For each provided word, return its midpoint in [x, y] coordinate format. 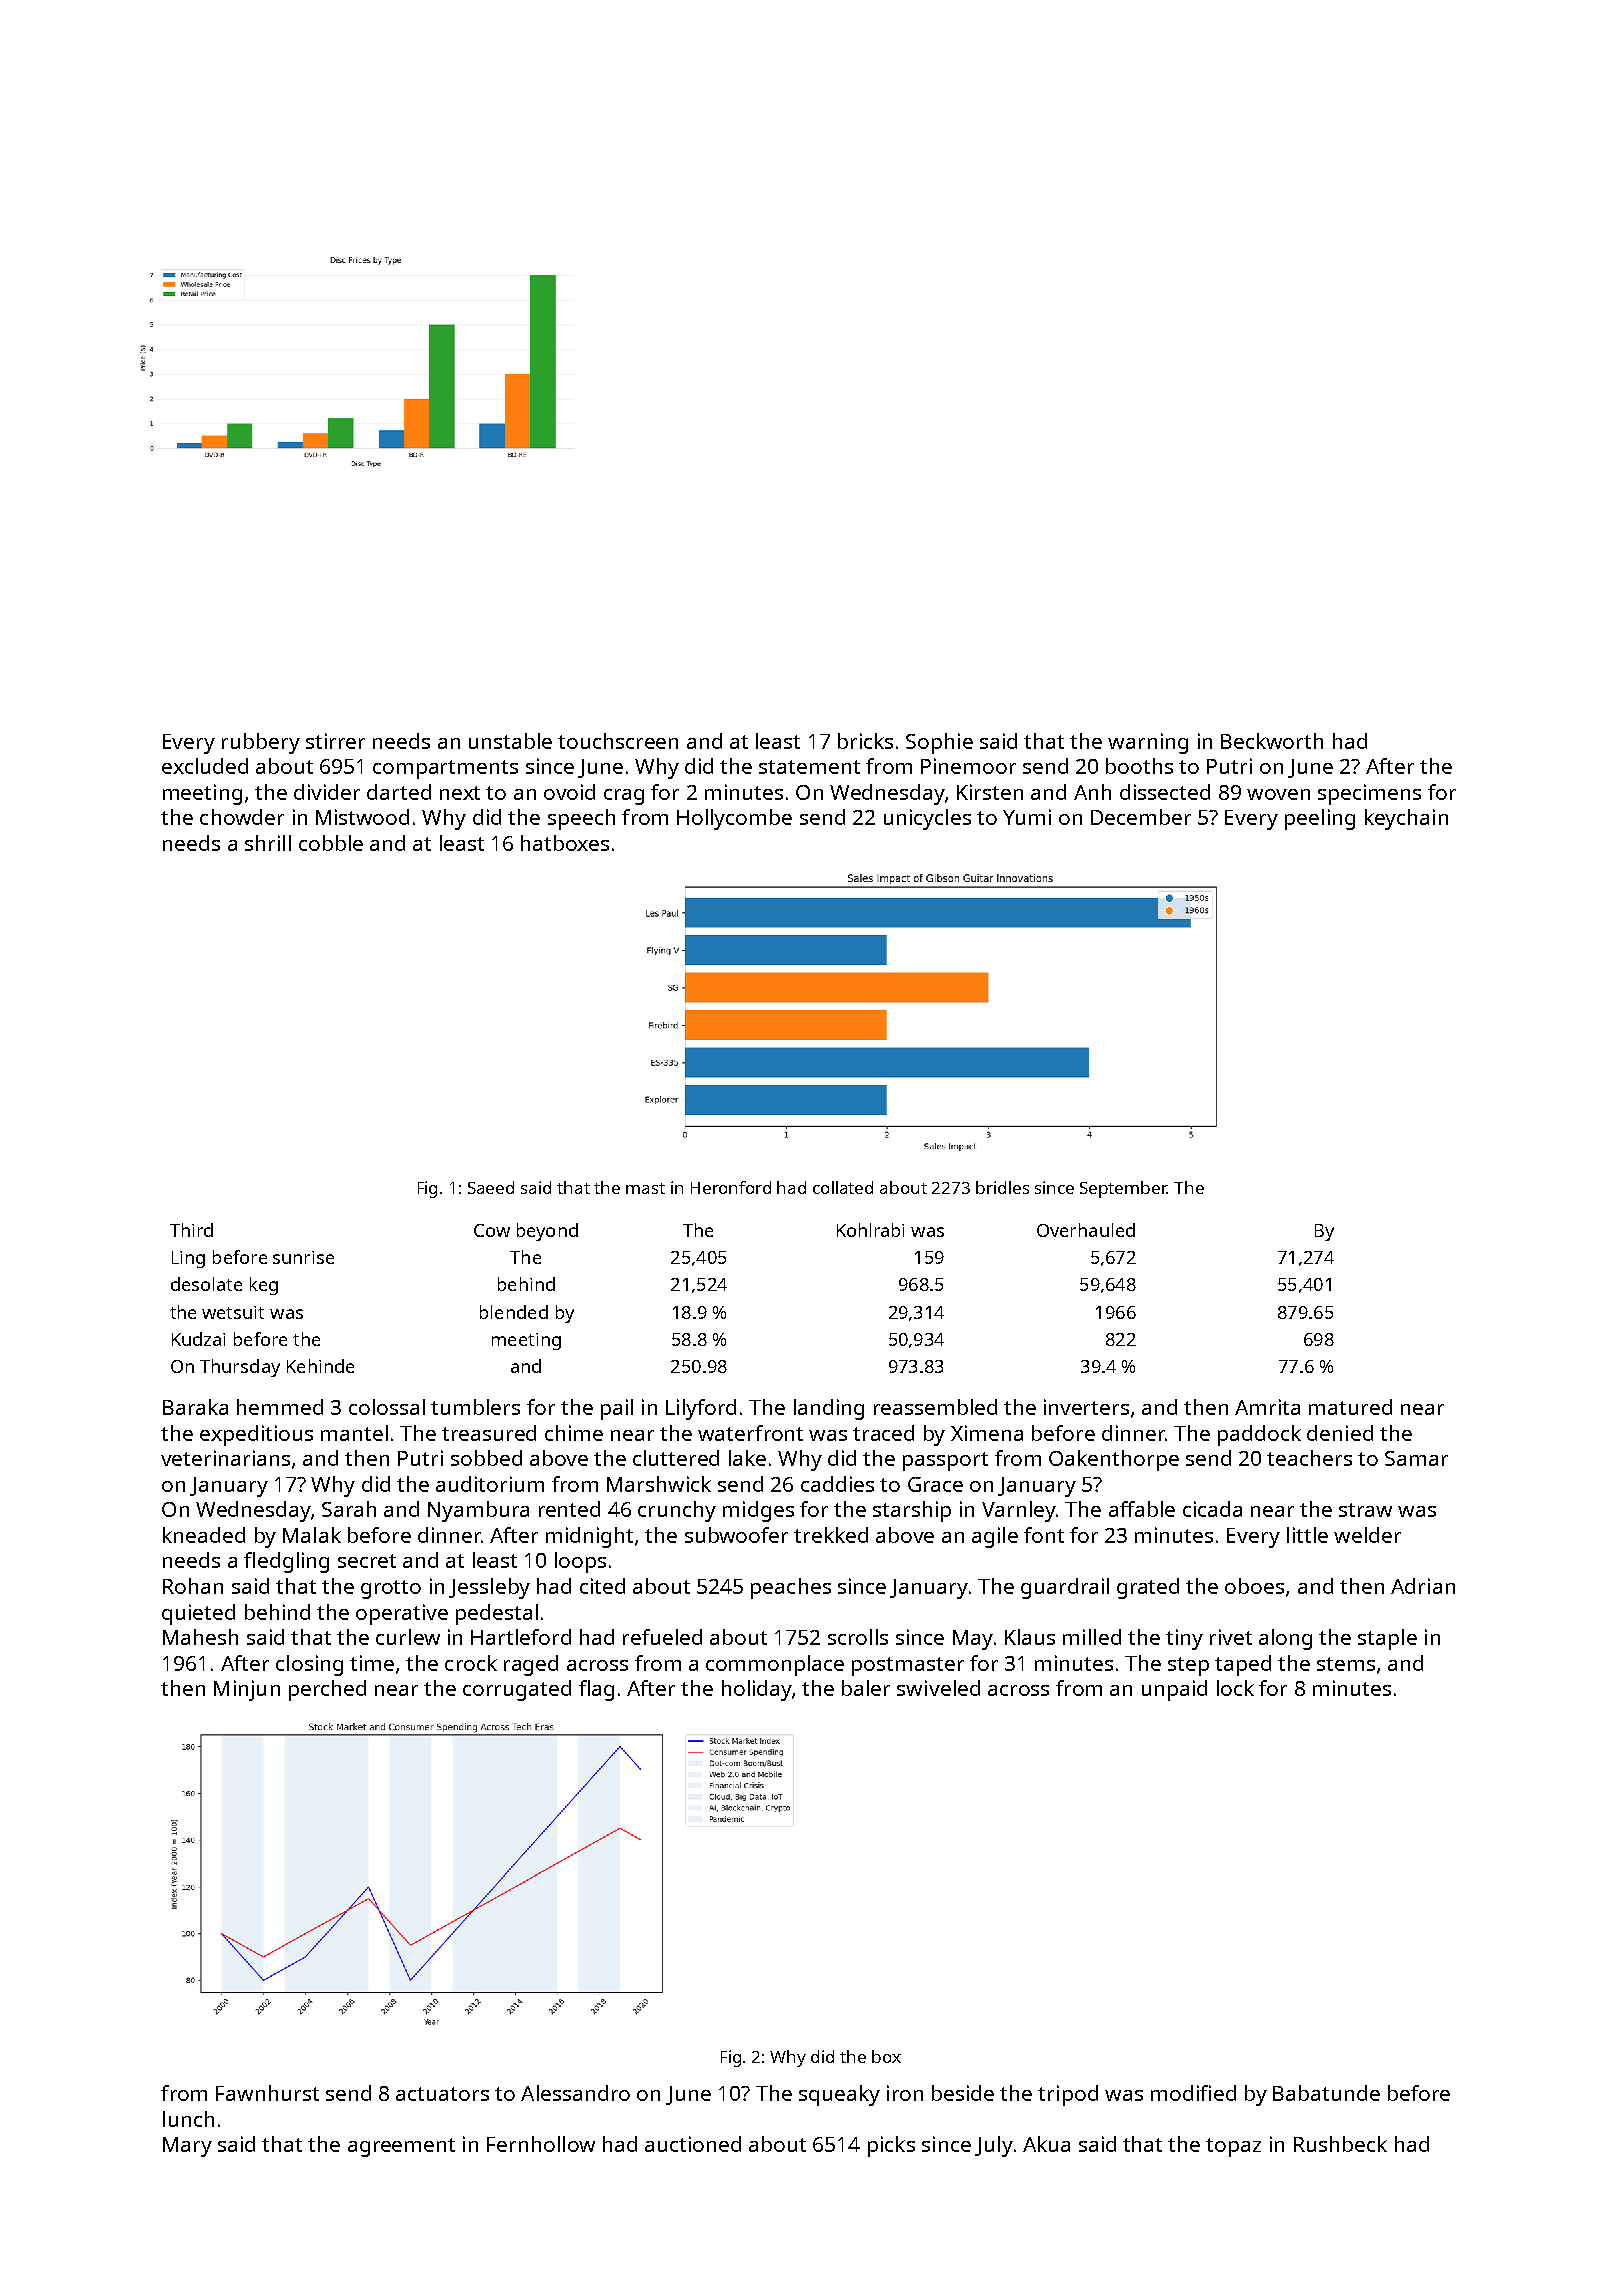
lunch [188, 2119]
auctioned [693, 2144]
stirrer [335, 741]
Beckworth [1272, 741]
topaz [1233, 2147]
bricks [865, 741]
